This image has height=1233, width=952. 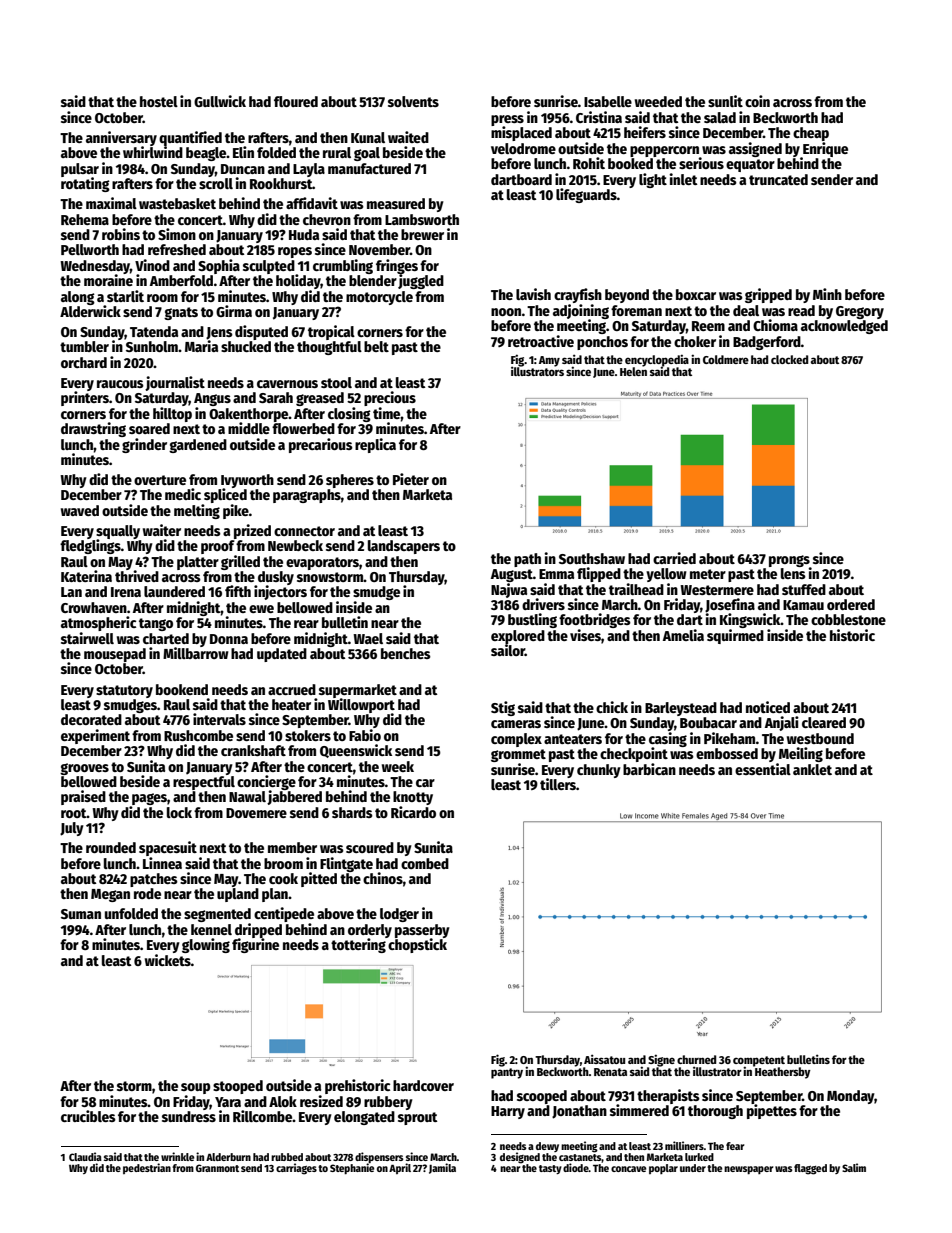 I want to click on anklet, so click(x=812, y=769).
